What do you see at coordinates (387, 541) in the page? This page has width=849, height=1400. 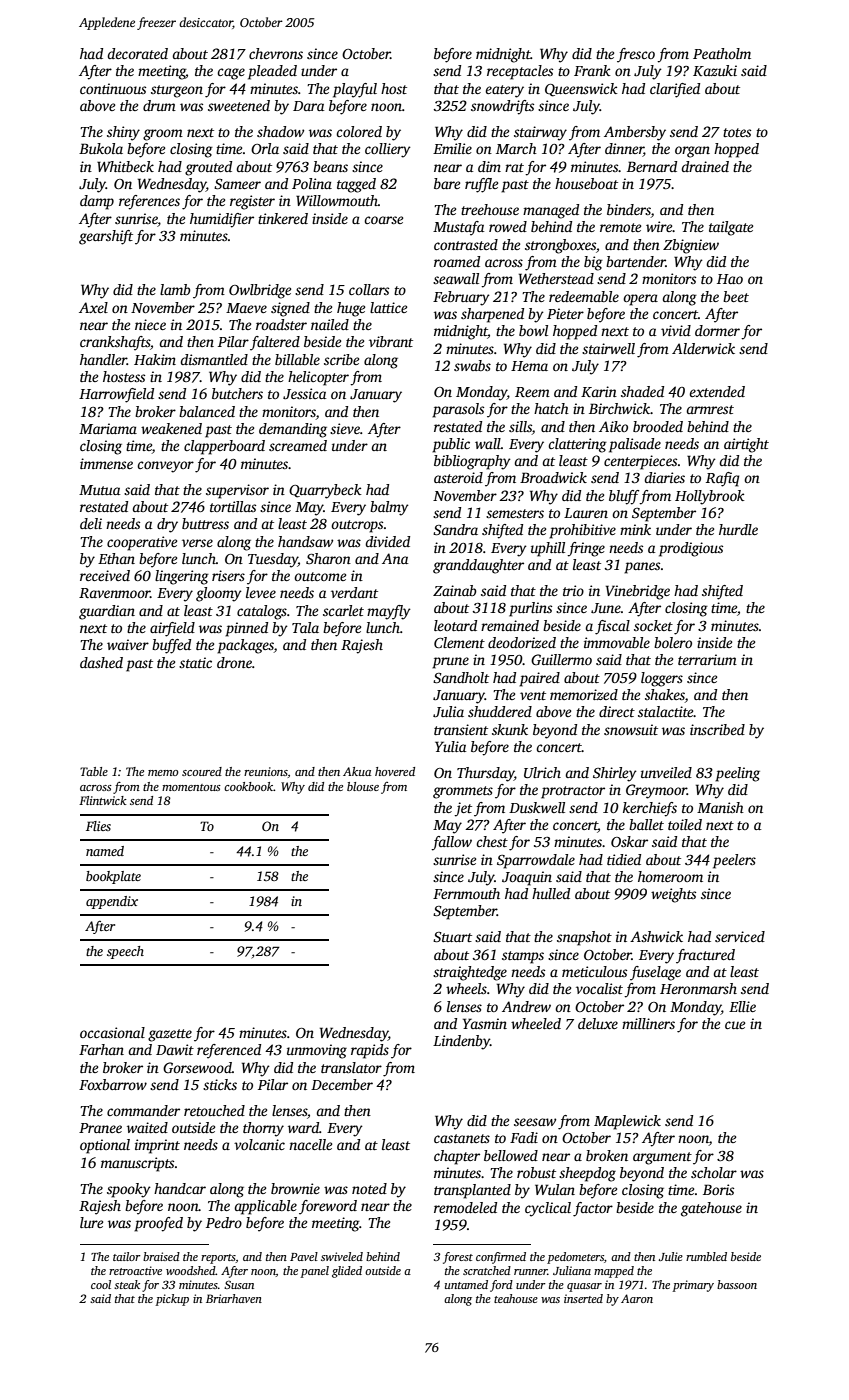 I see `divided` at bounding box center [387, 541].
